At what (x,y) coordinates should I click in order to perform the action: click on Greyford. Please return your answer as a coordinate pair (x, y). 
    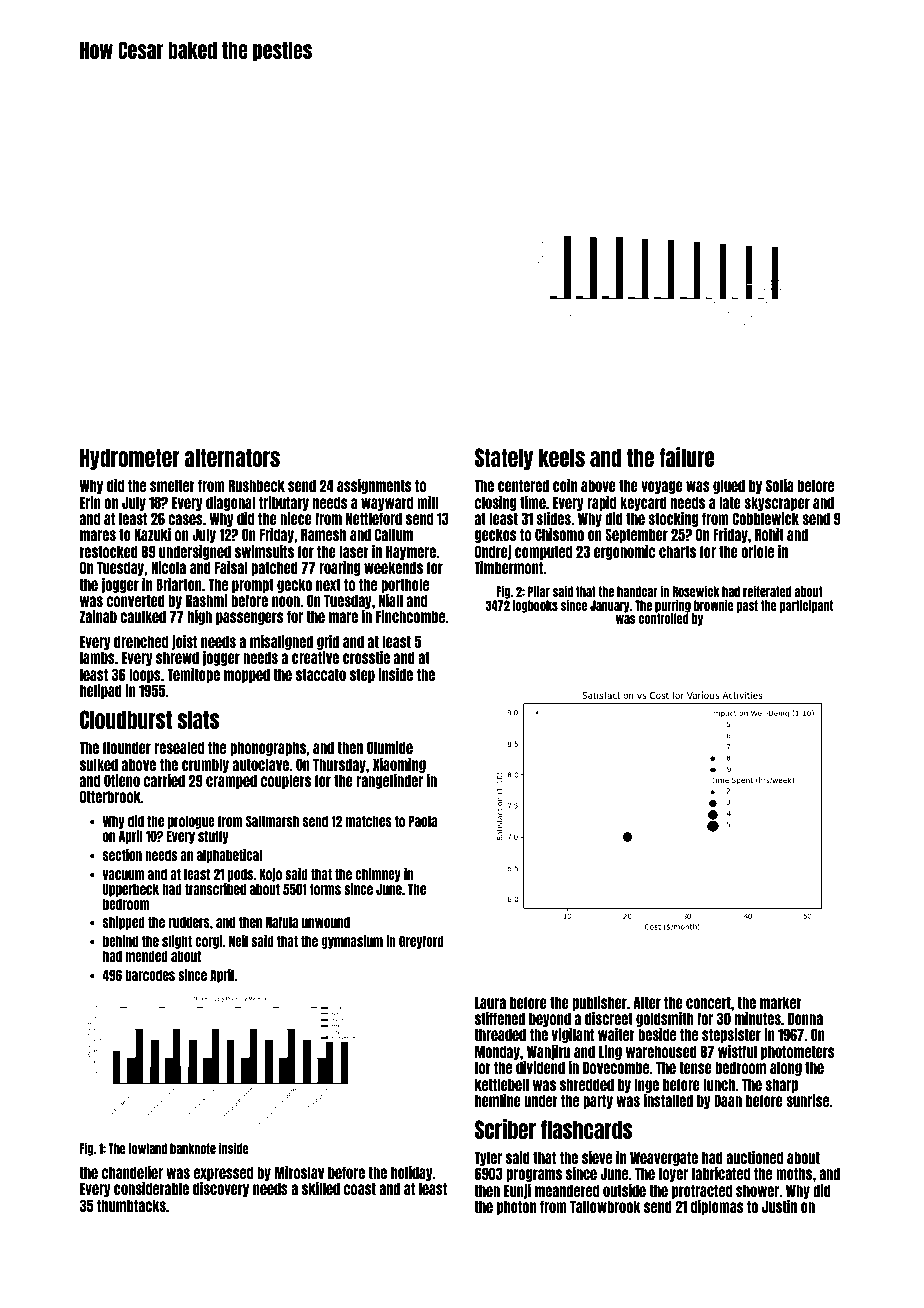
    Looking at the image, I should click on (421, 942).
